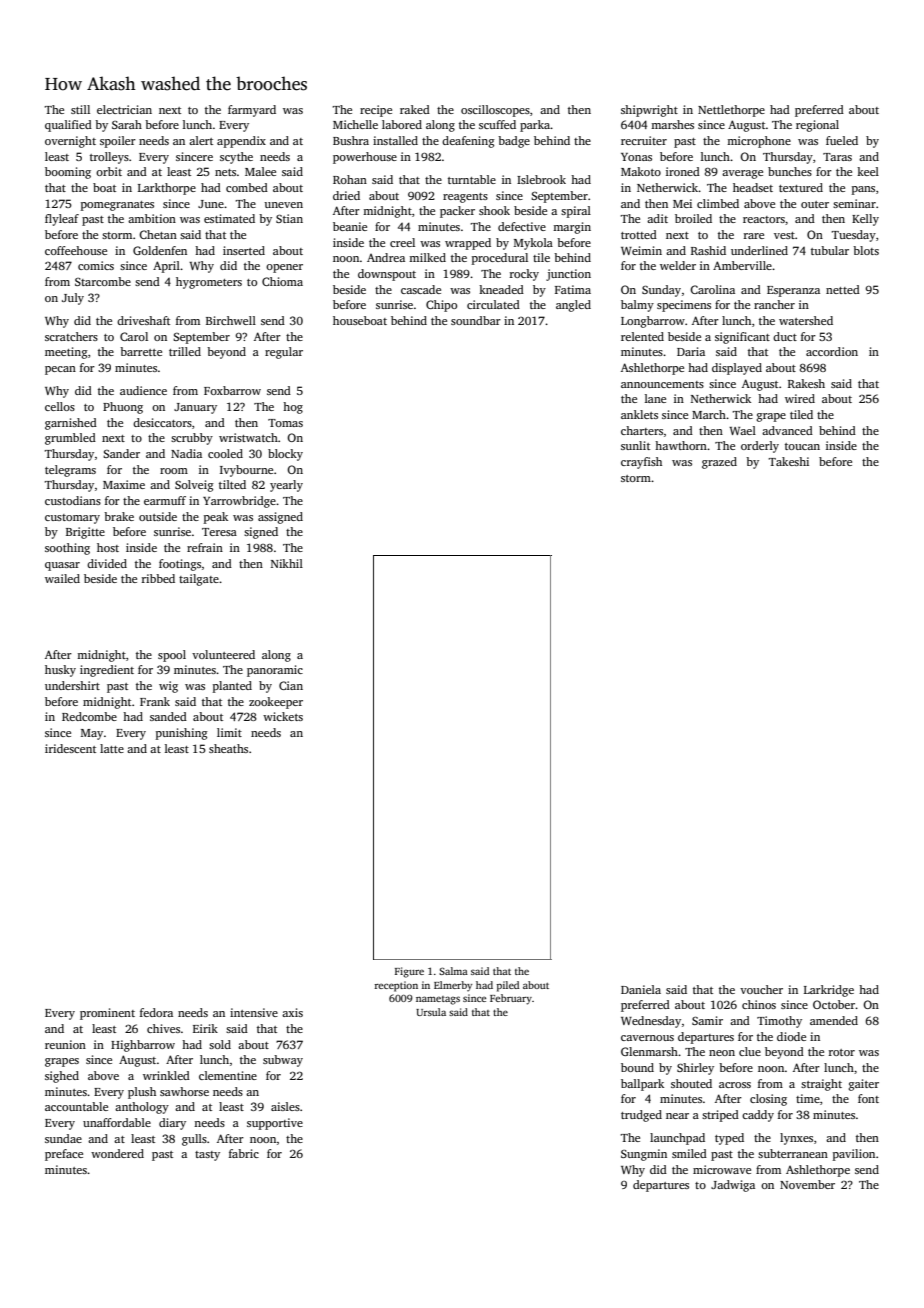 This image has height=1308, width=924. What do you see at coordinates (719, 463) in the image?
I see `grazed` at bounding box center [719, 463].
